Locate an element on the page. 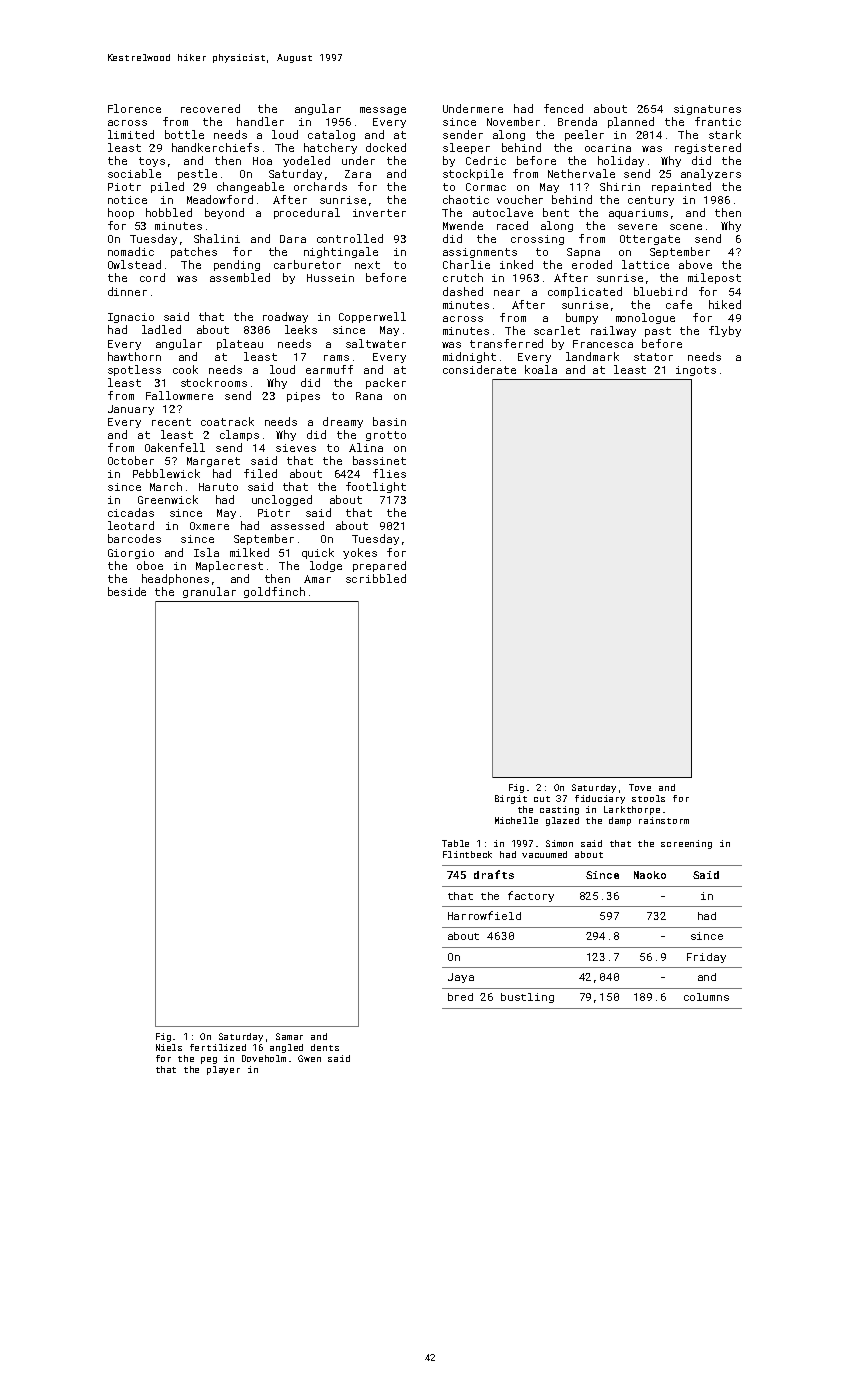 Image resolution: width=849 pixels, height=1400 pixels. columns is located at coordinates (706, 997).
